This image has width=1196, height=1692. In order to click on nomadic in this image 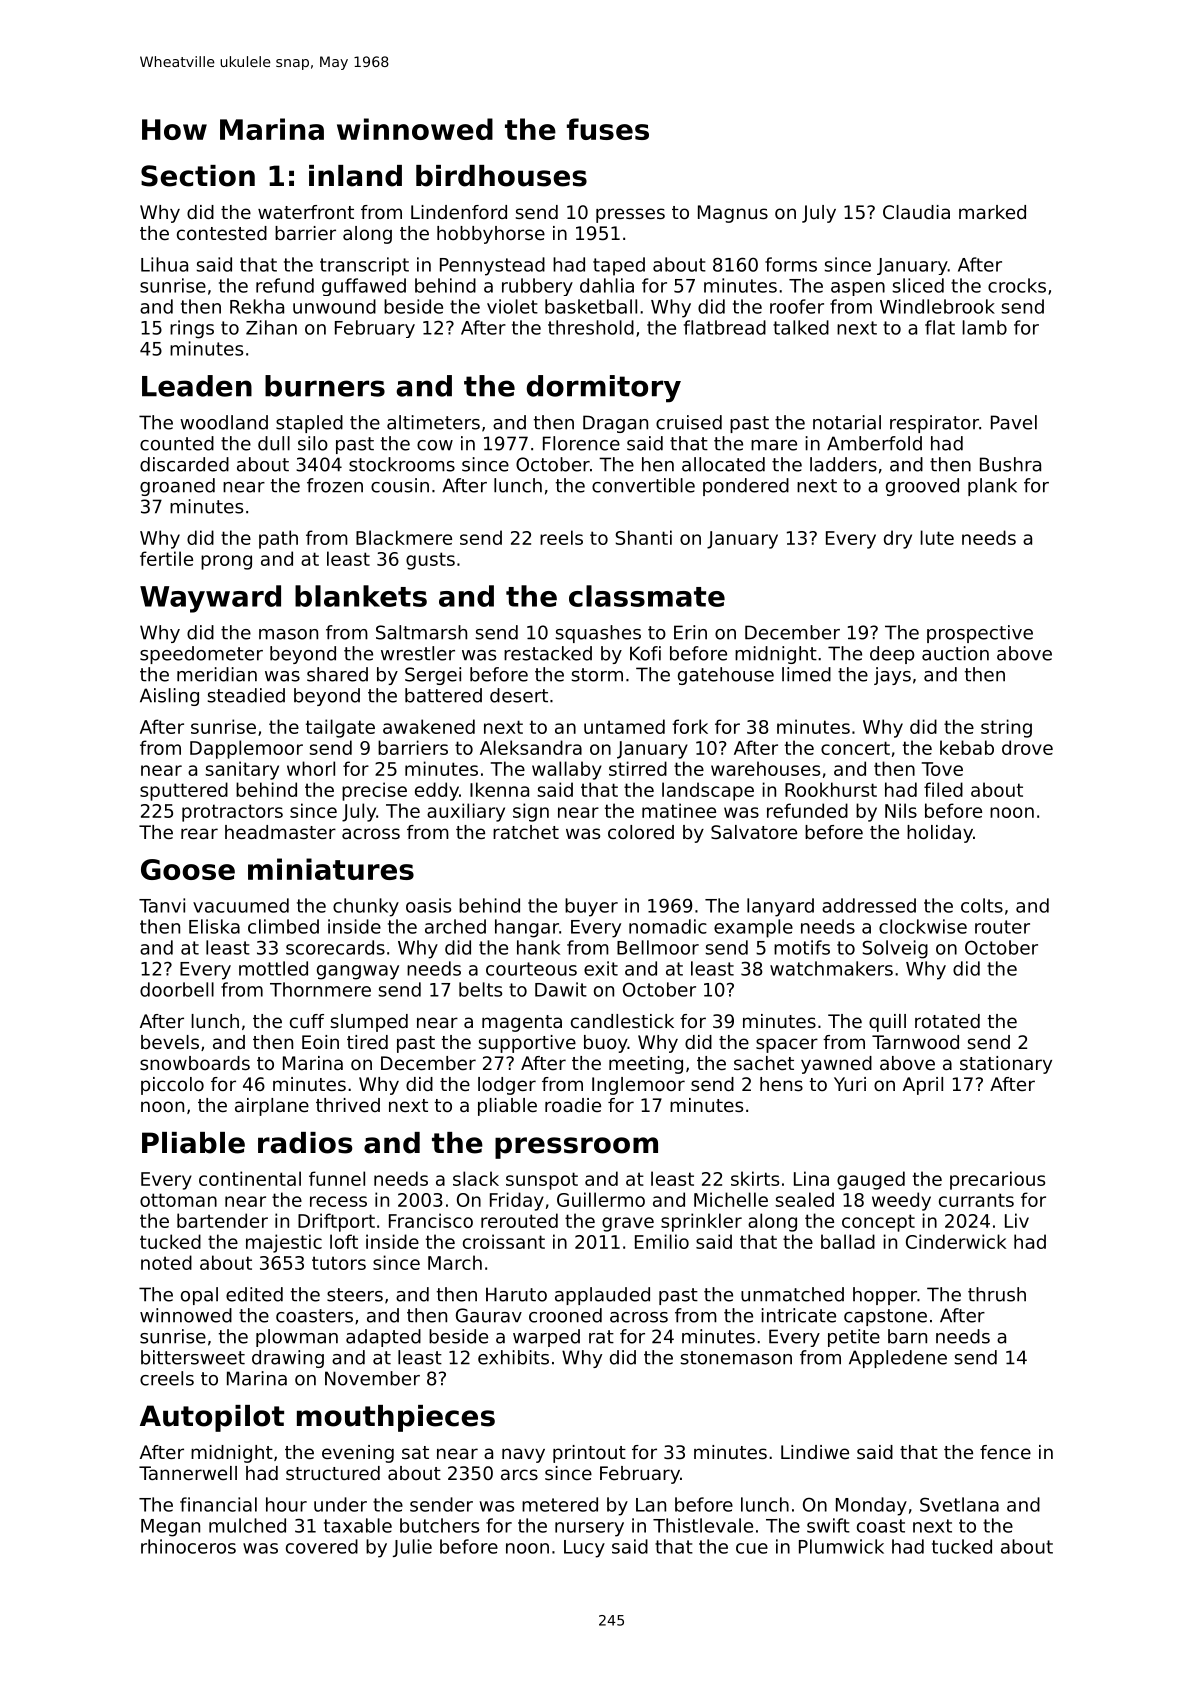, I will do `click(668, 926)`.
